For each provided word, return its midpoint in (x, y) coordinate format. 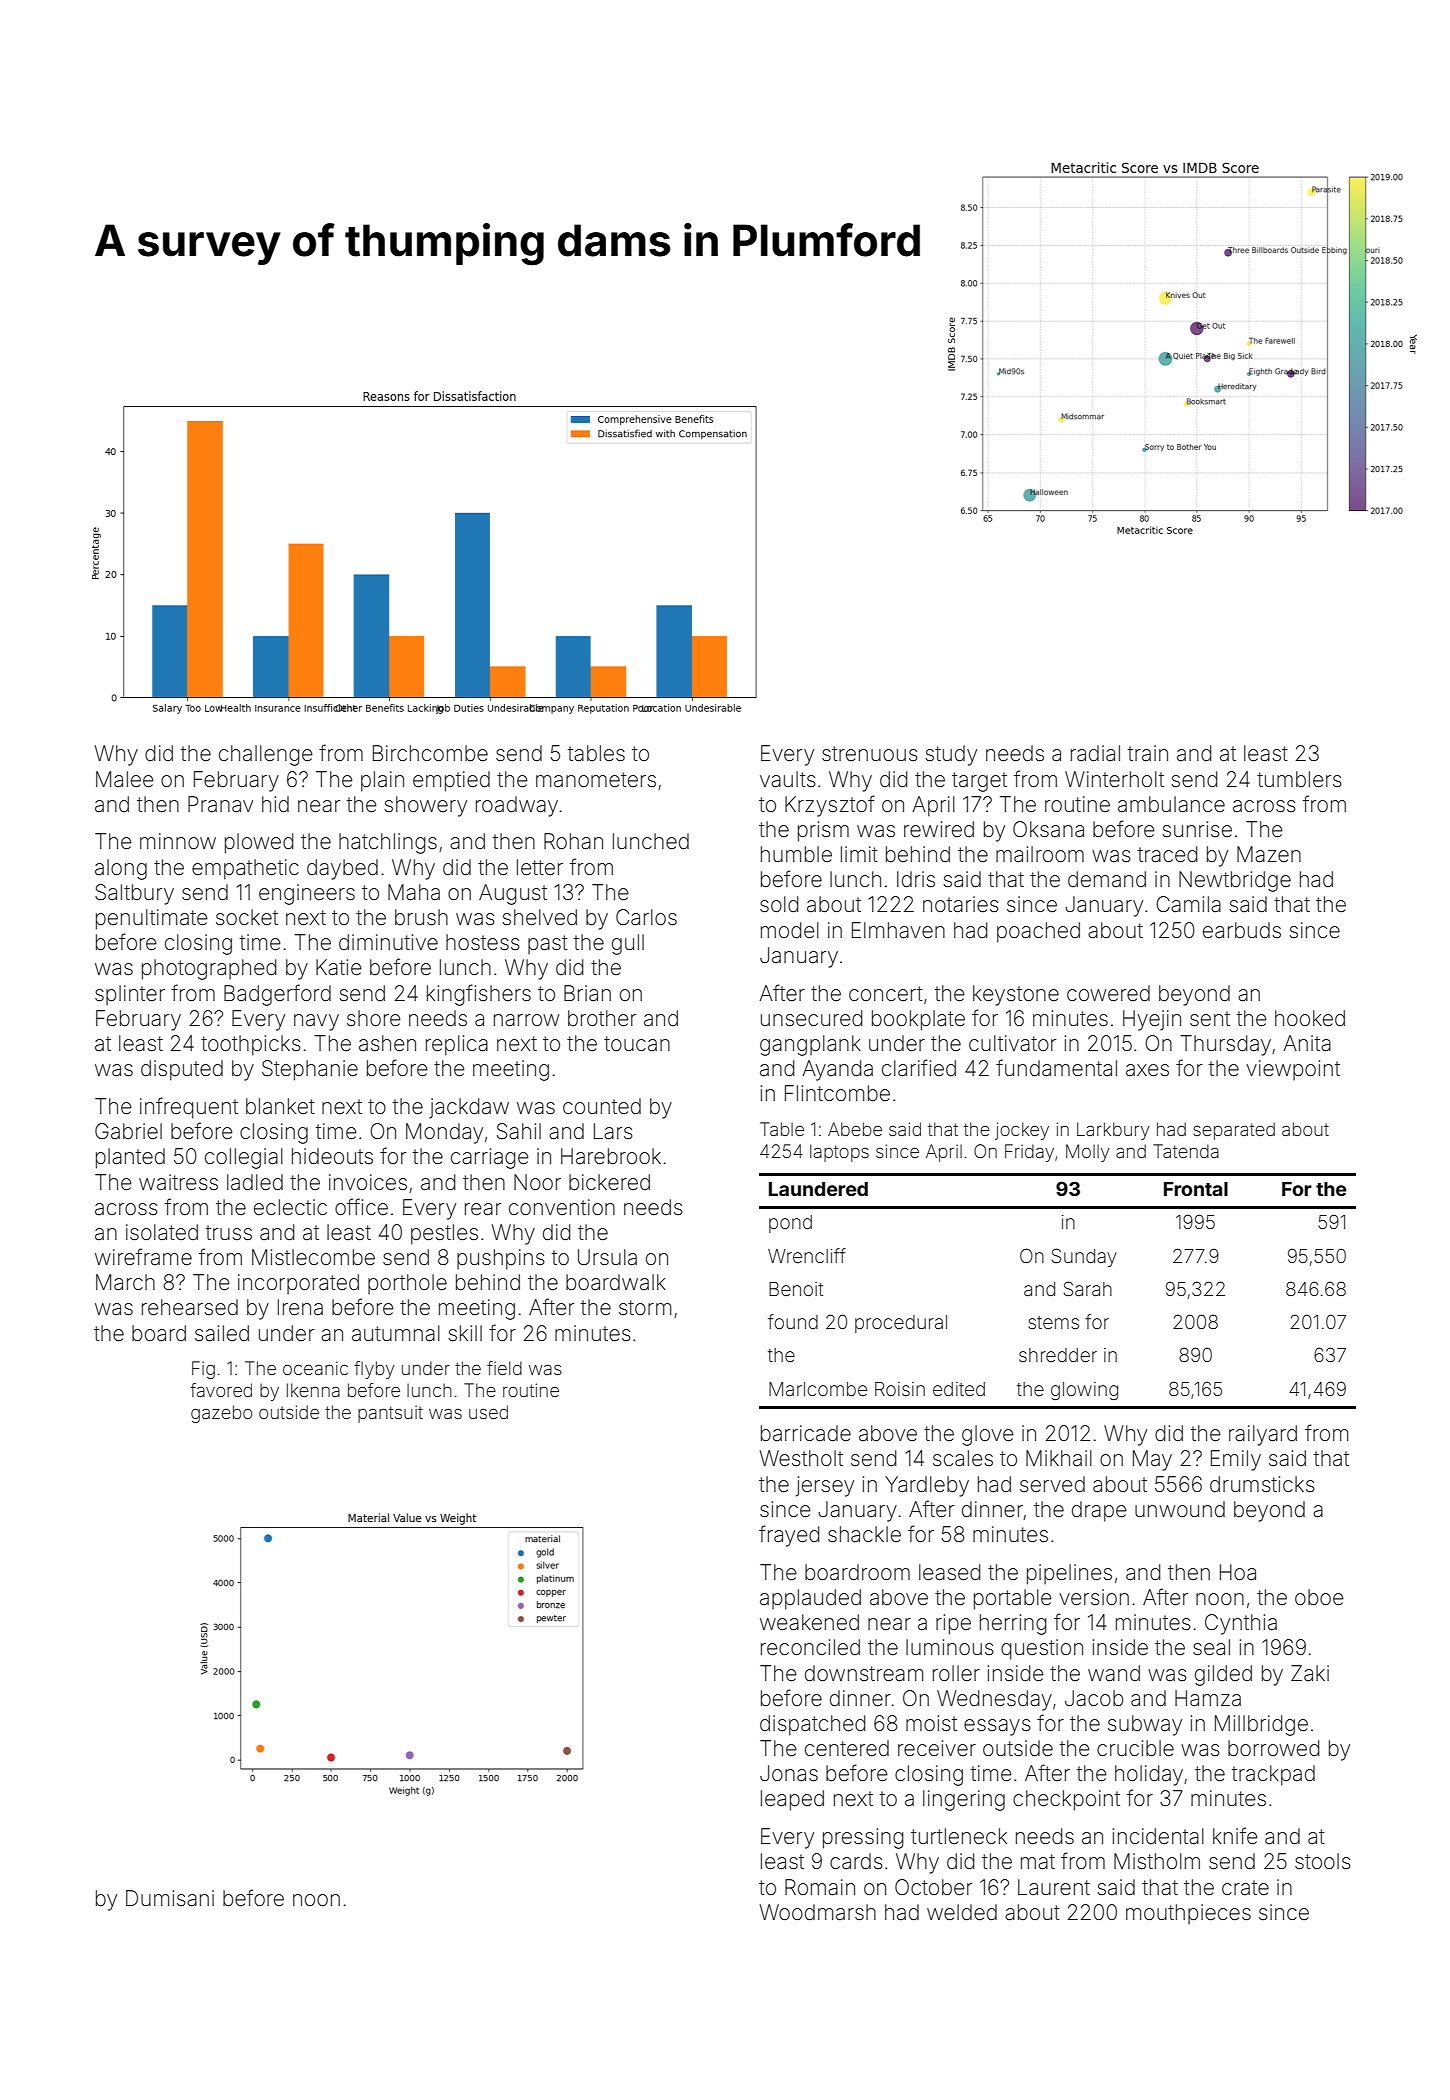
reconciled (810, 1647)
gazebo (221, 1414)
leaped (792, 1800)
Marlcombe (818, 1389)
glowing (1084, 1391)
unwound (1180, 1509)
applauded (810, 1599)
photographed (209, 969)
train (1148, 753)
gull (628, 944)
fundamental (1056, 1068)
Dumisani (170, 1898)
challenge (266, 755)
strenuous (870, 753)
